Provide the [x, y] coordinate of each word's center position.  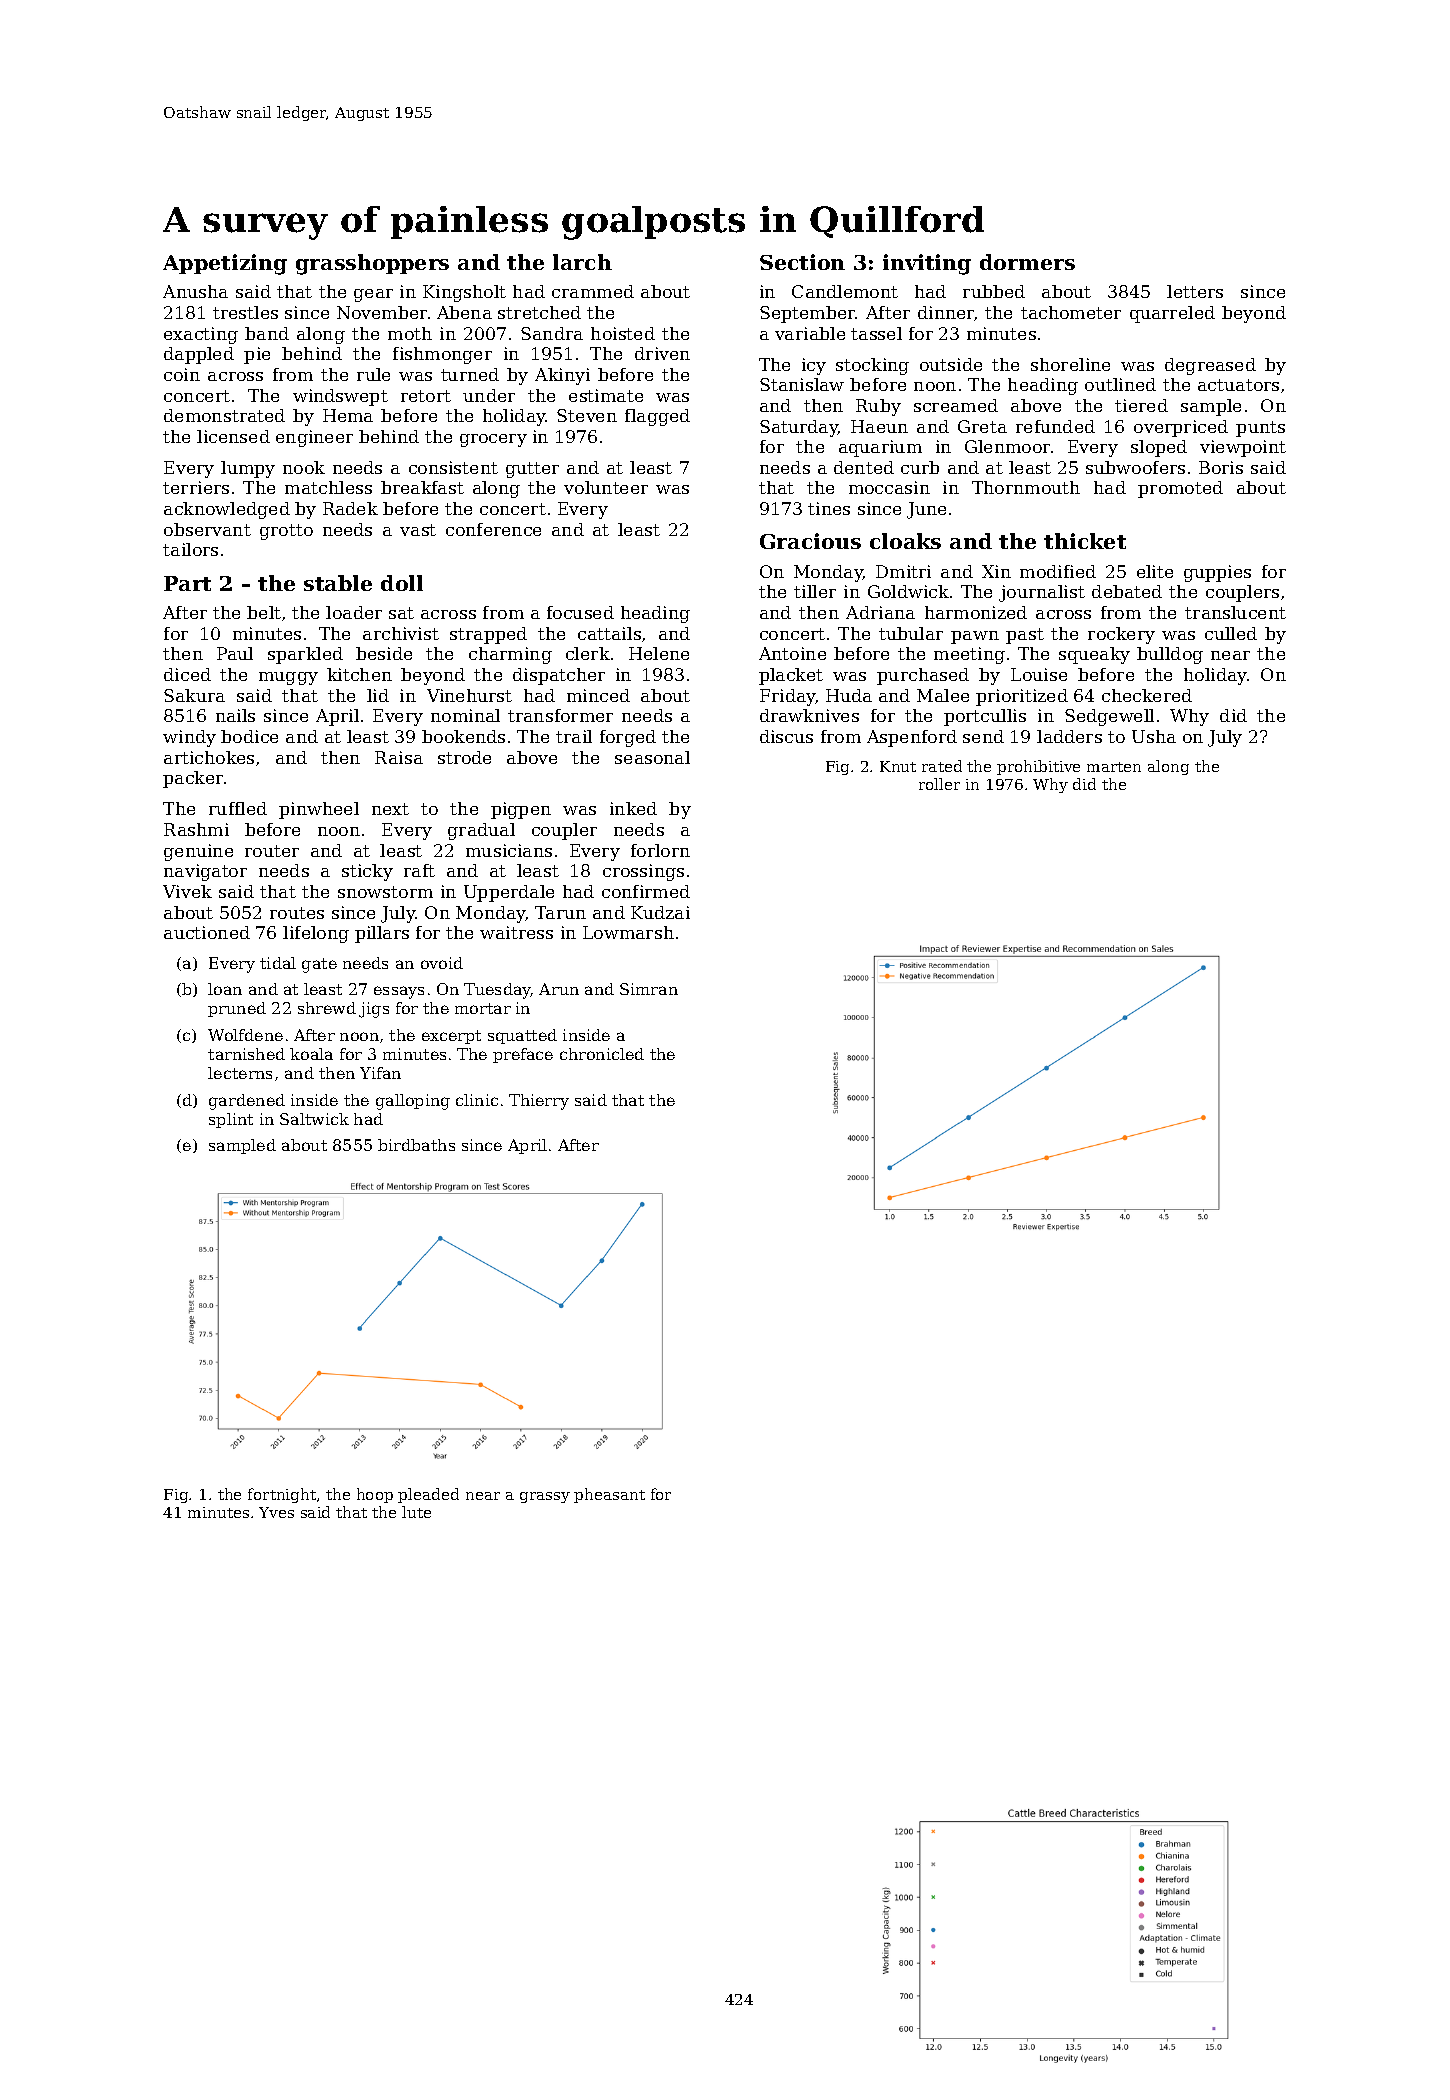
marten [1114, 767]
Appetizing [225, 264]
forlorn [660, 850]
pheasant [609, 1495]
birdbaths [416, 1145]
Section [802, 262]
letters [1195, 291]
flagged [657, 417]
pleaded [428, 1495]
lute [416, 1512]
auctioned [207, 932]
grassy [545, 1497]
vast [418, 530]
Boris [1221, 467]
